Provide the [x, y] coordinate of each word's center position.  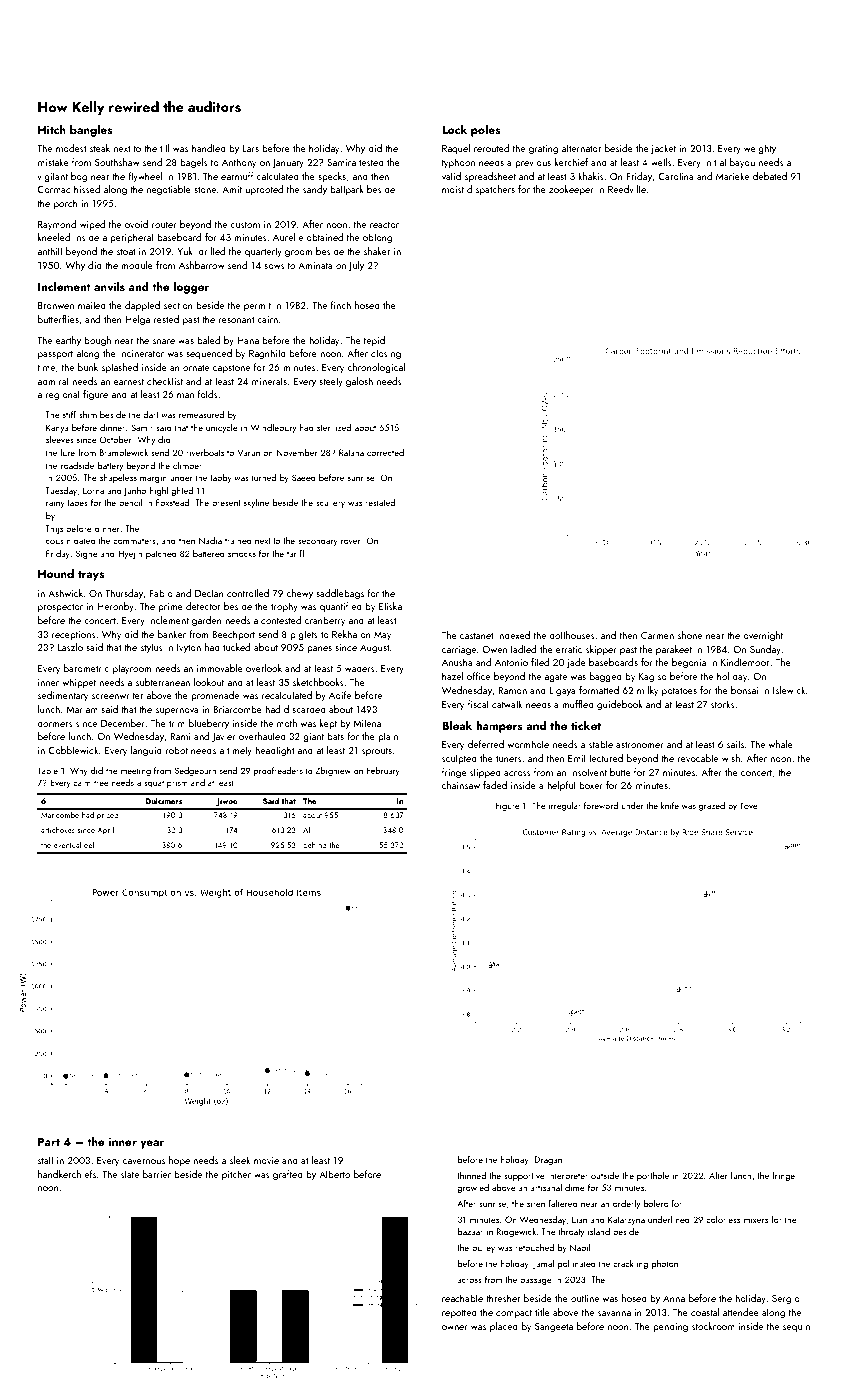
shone [690, 635]
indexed [513, 635]
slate [130, 1174]
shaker [377, 251]
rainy [55, 503]
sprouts [377, 752]
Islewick [789, 690]
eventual [67, 845]
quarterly [263, 252]
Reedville [627, 189]
